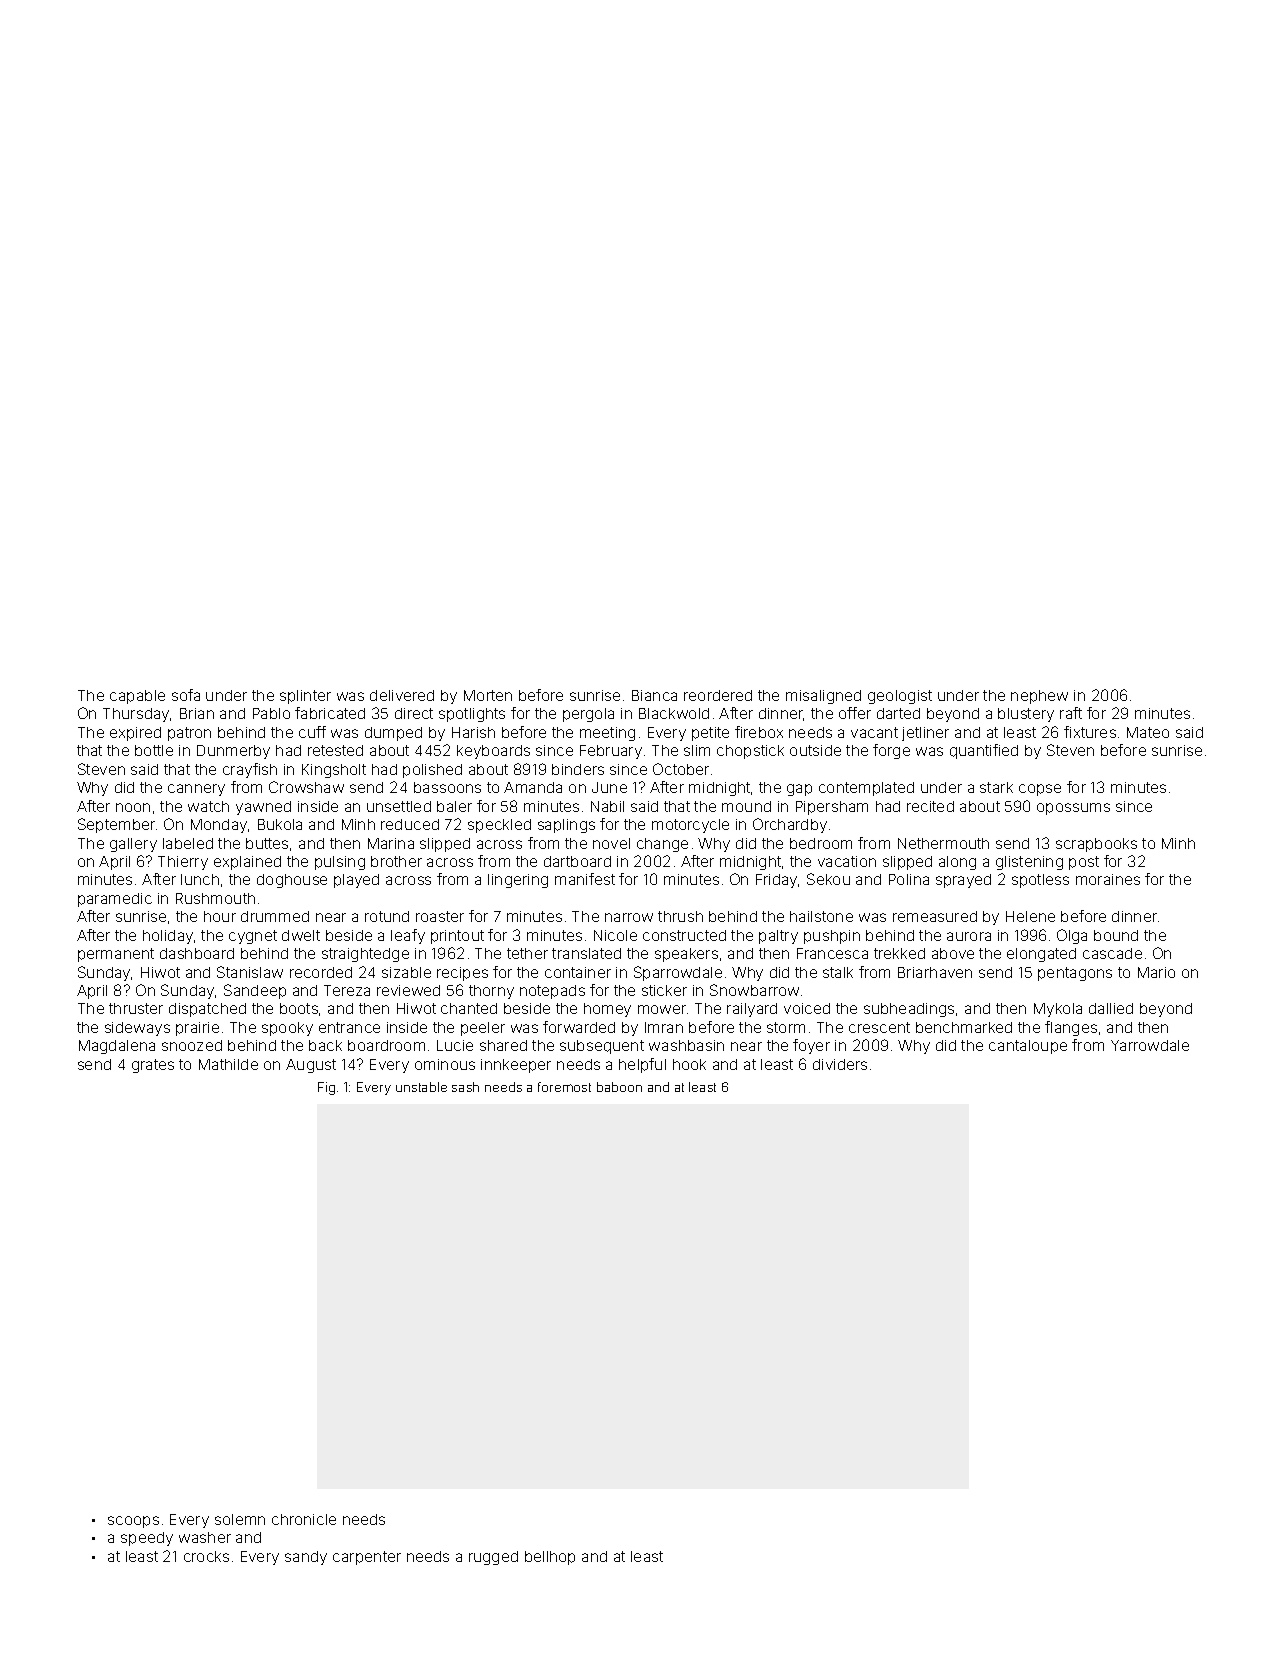  Describe the element at coordinates (280, 824) in the page. I see `Bukola` at that location.
